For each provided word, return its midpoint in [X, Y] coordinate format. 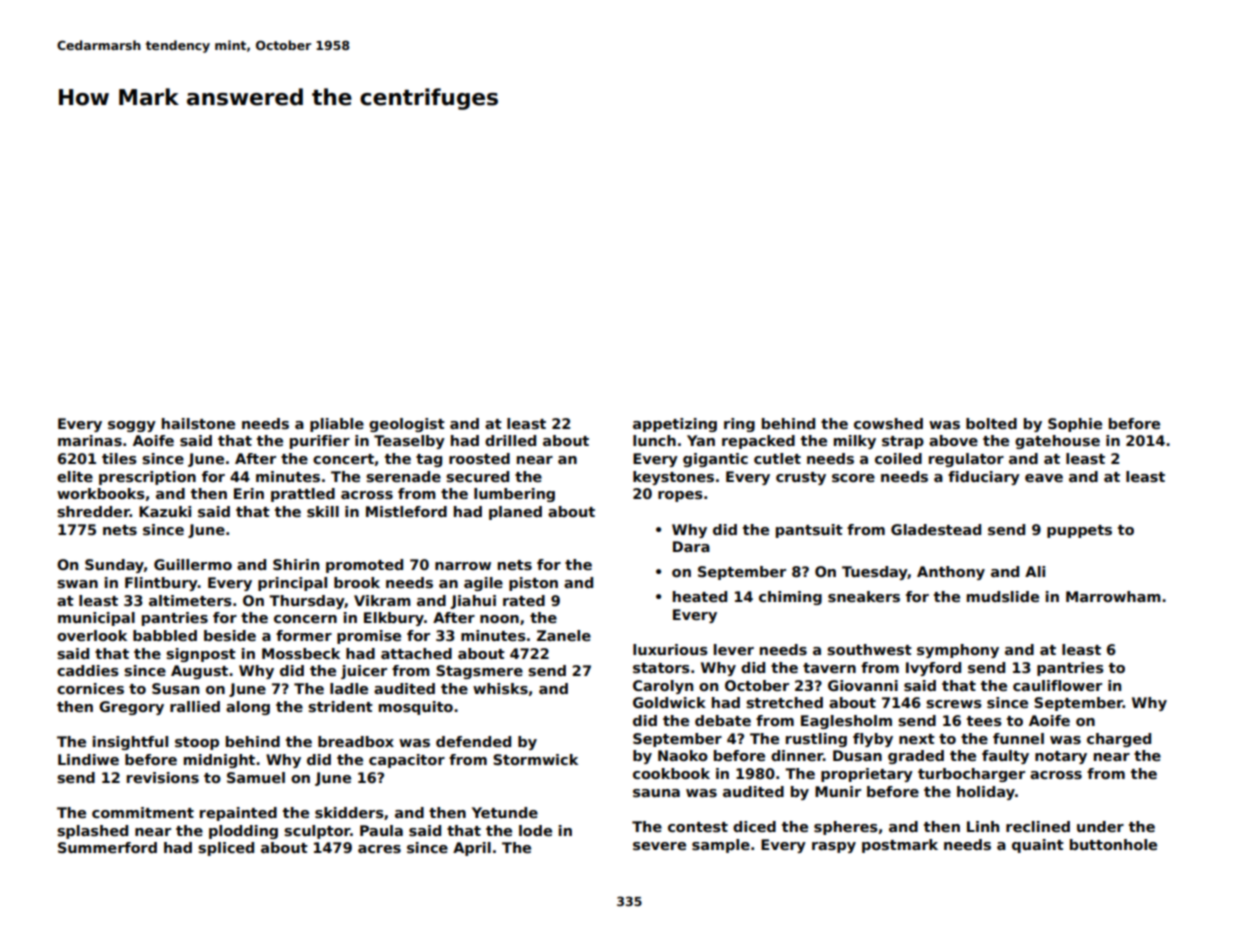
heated [700, 596]
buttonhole [1113, 844]
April [472, 849]
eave [1044, 478]
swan [77, 584]
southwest [869, 649]
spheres [846, 828]
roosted [479, 458]
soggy [132, 426]
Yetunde [505, 812]
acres [379, 849]
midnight [219, 761]
